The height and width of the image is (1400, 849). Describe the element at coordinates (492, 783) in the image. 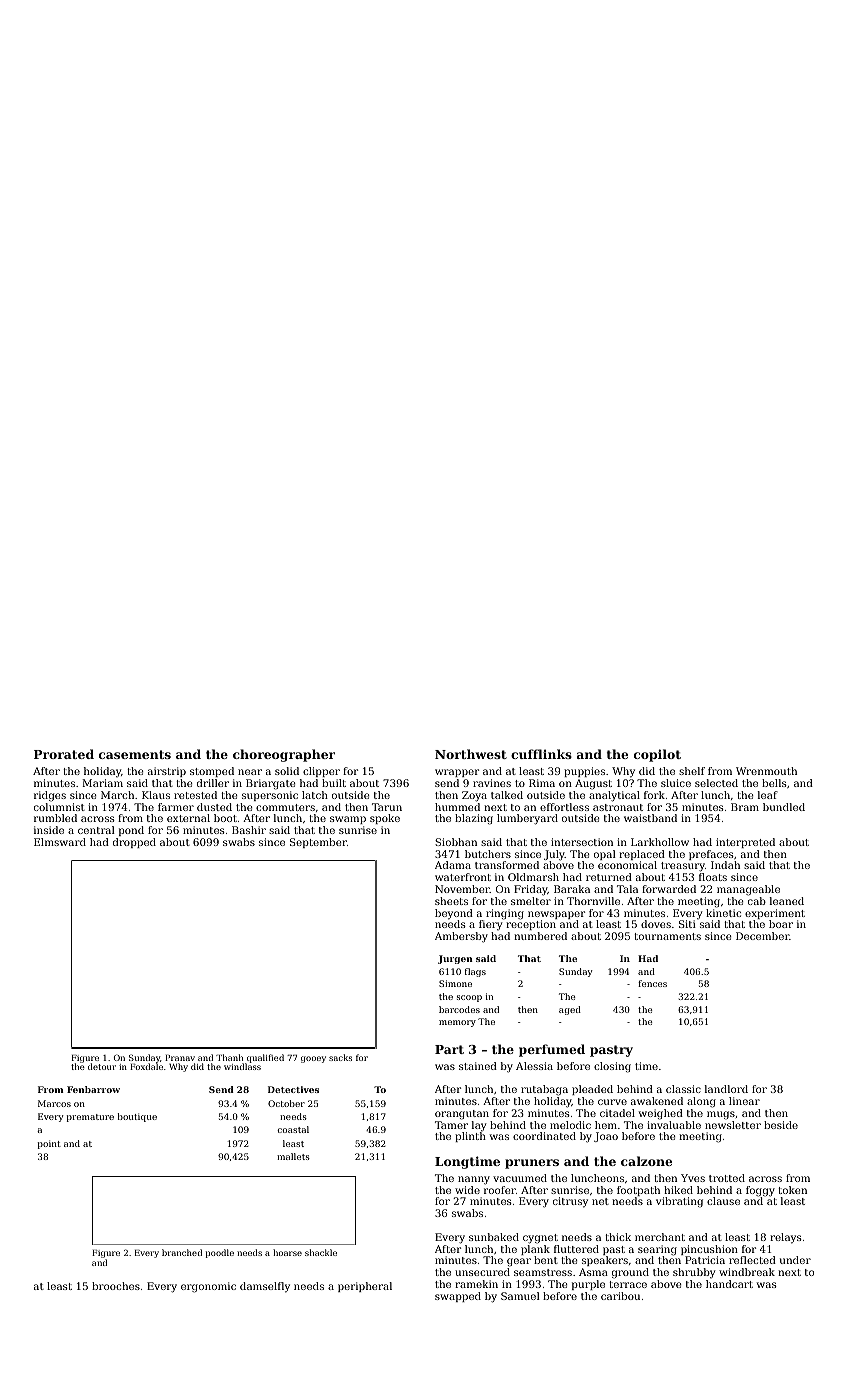

I see `ravines` at that location.
